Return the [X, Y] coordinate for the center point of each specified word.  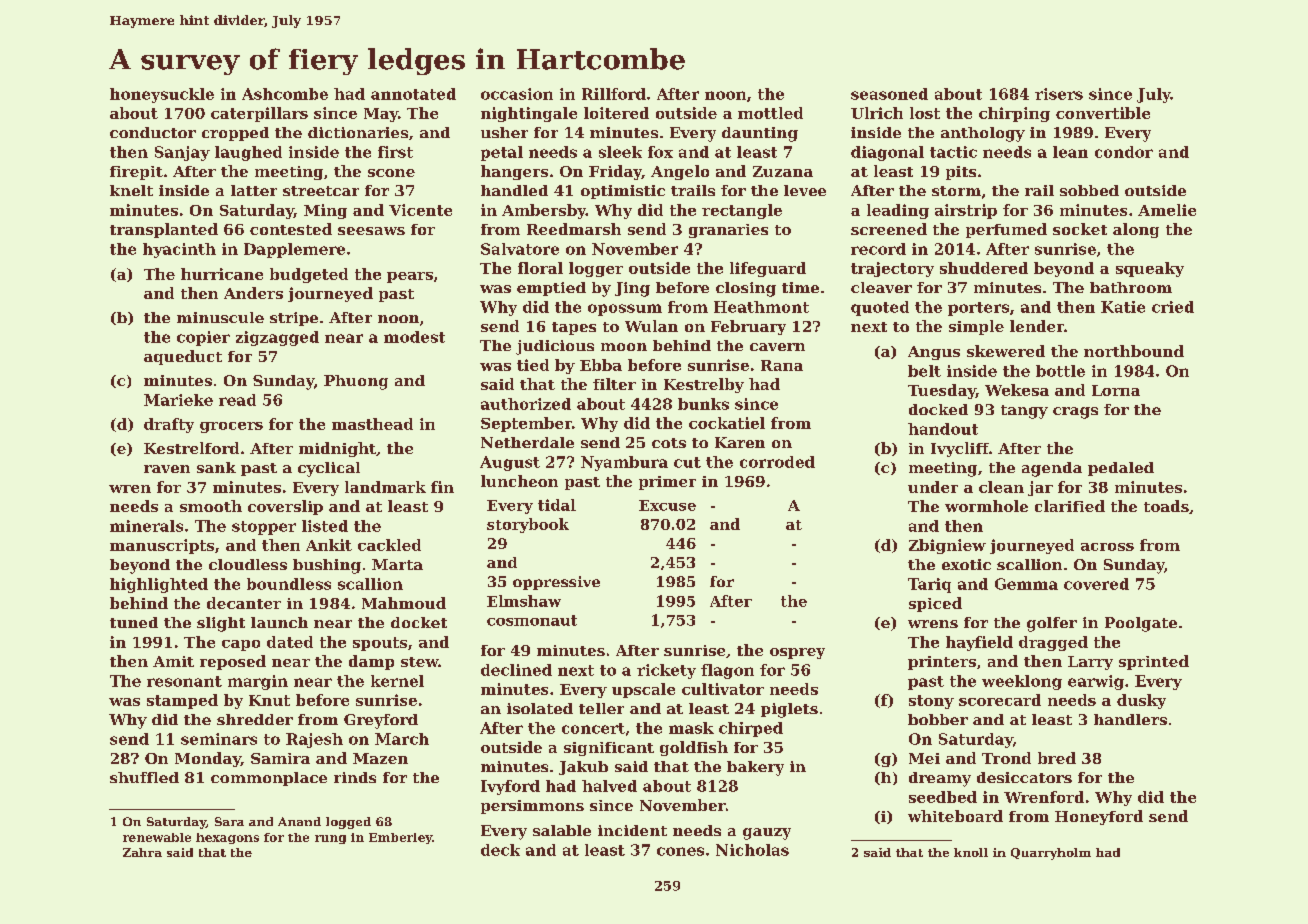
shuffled [144, 777]
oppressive [556, 583]
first [395, 152]
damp [371, 662]
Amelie [1167, 210]
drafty [169, 425]
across [1107, 547]
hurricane [222, 274]
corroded [777, 462]
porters [978, 309]
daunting [760, 134]
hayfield [979, 643]
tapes [574, 328]
